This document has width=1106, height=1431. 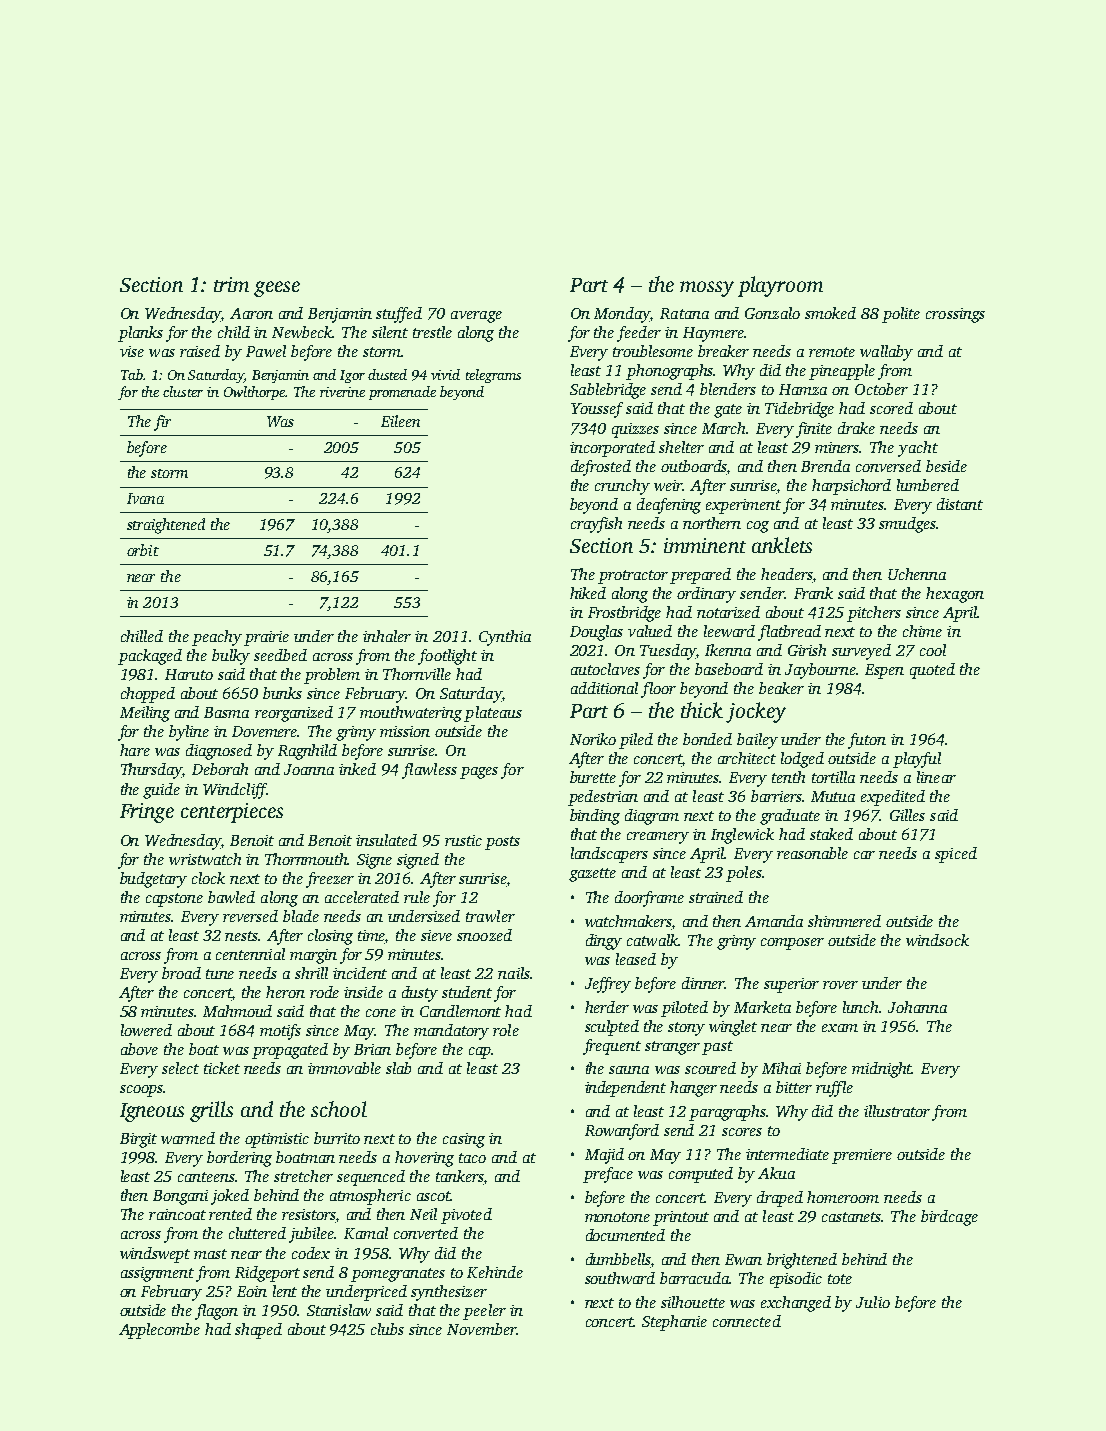 I want to click on crayfish, so click(x=596, y=525).
